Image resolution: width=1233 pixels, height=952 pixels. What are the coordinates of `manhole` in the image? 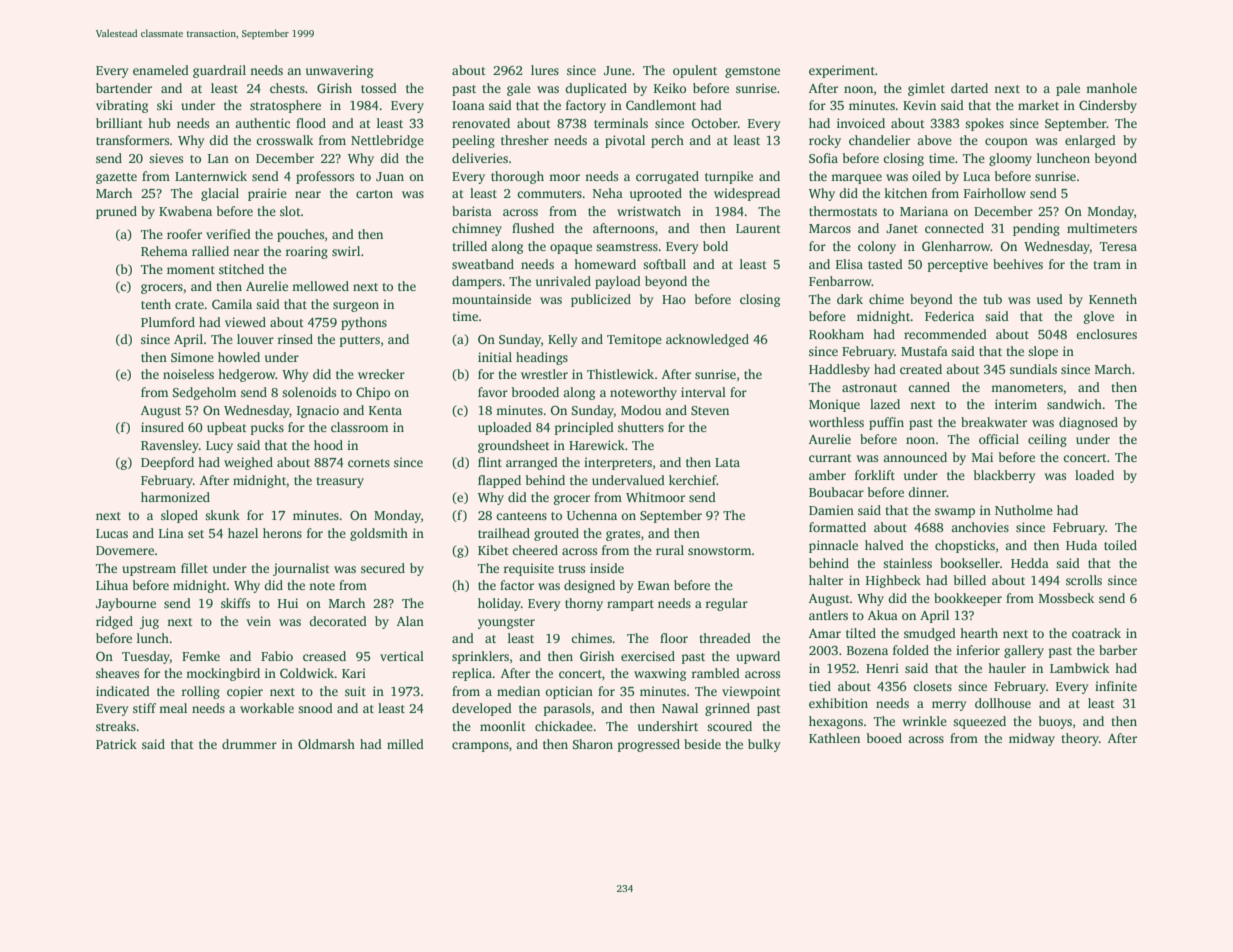 It's located at (1111, 88).
